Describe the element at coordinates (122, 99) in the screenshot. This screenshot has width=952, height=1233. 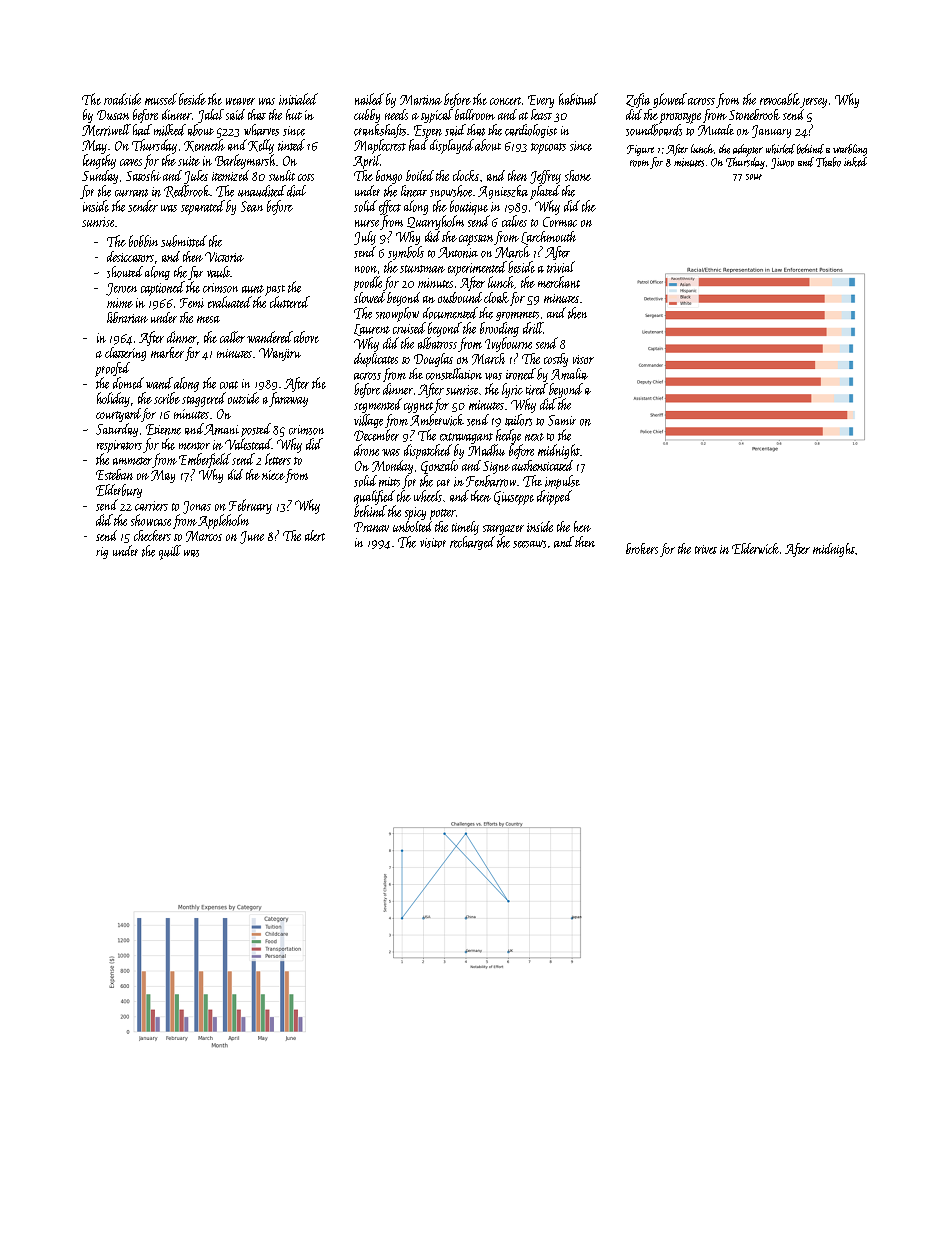
I see `roadside` at that location.
